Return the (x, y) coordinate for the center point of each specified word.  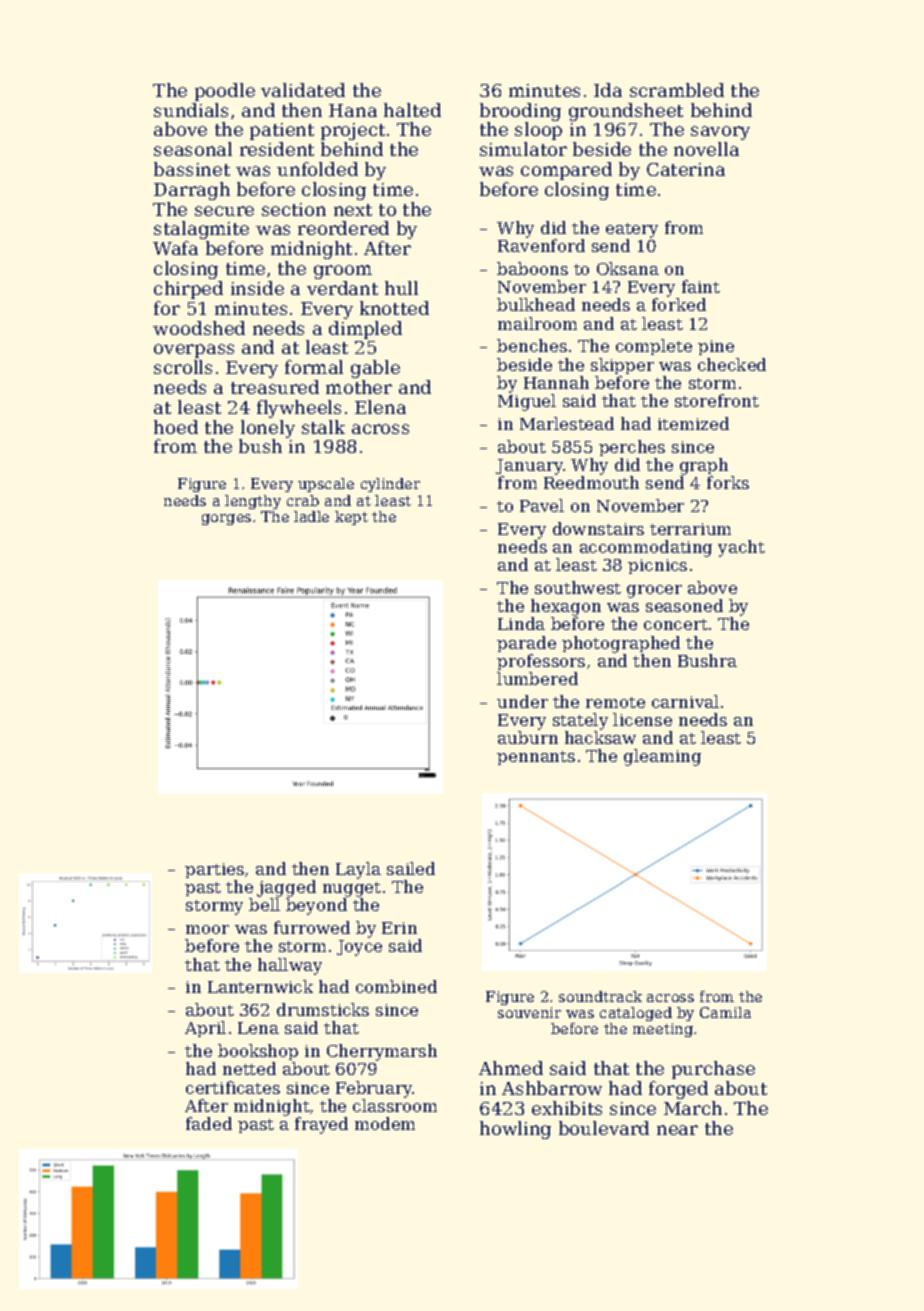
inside (257, 288)
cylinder (390, 485)
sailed (411, 868)
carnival (685, 701)
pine (716, 347)
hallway (290, 966)
